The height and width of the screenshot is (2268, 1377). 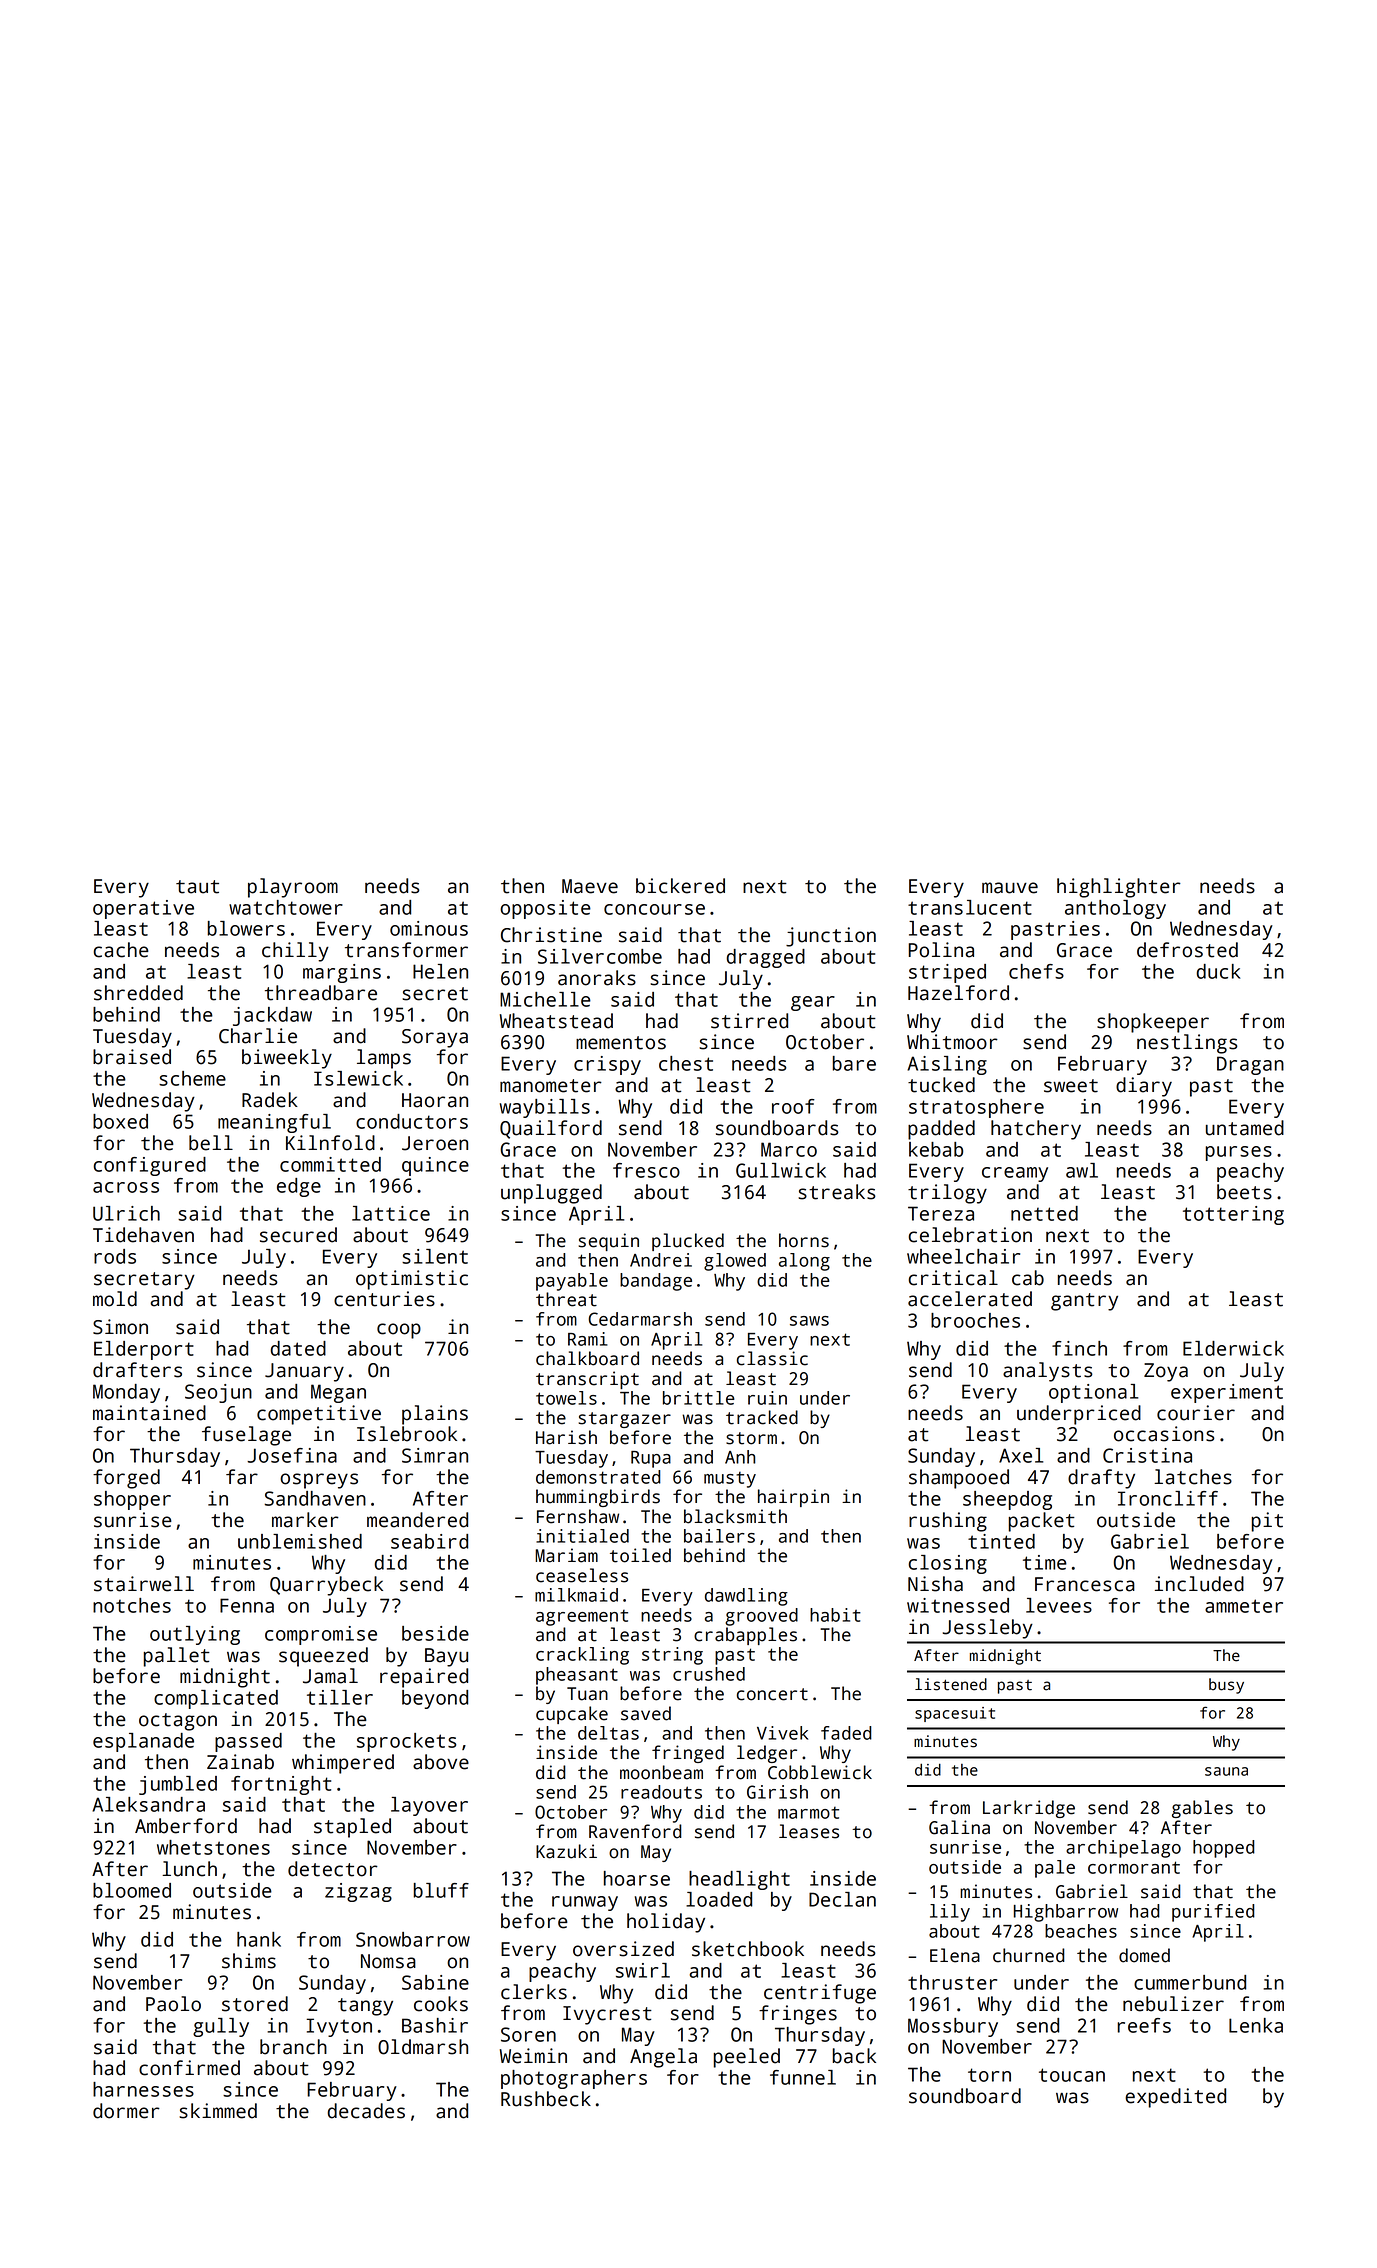 What do you see at coordinates (1224, 1849) in the screenshot?
I see `hopped` at bounding box center [1224, 1849].
